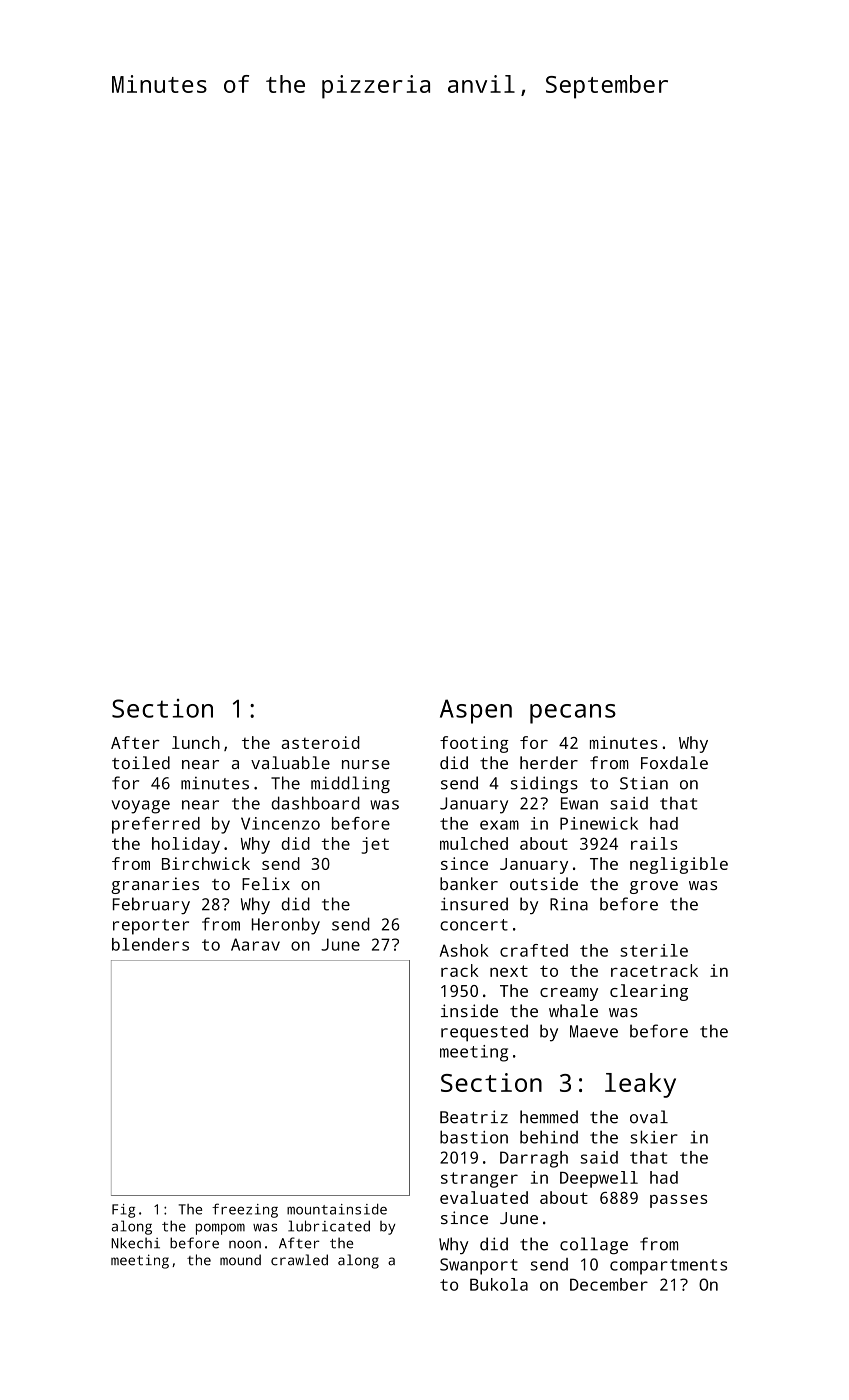  What do you see at coordinates (549, 1137) in the image?
I see `behind` at bounding box center [549, 1137].
